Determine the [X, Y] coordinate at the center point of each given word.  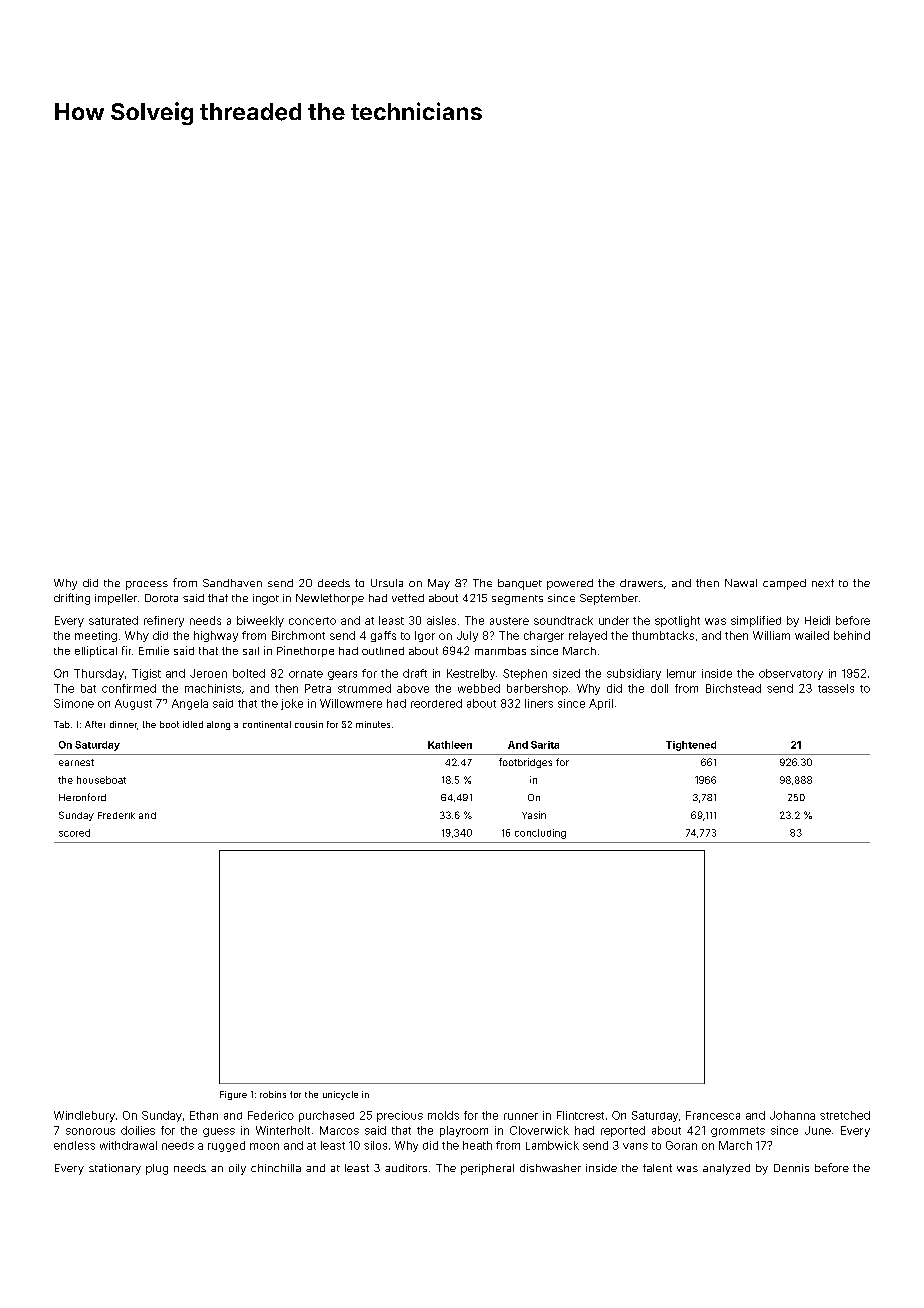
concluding [540, 834]
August [133, 704]
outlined [383, 651]
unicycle [340, 1095]
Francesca [713, 1115]
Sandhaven [232, 583]
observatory [791, 674]
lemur [681, 673]
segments [517, 600]
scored [74, 833]
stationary [115, 1169]
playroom [464, 1131]
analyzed [726, 1169]
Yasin [534, 815]
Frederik [116, 815]
